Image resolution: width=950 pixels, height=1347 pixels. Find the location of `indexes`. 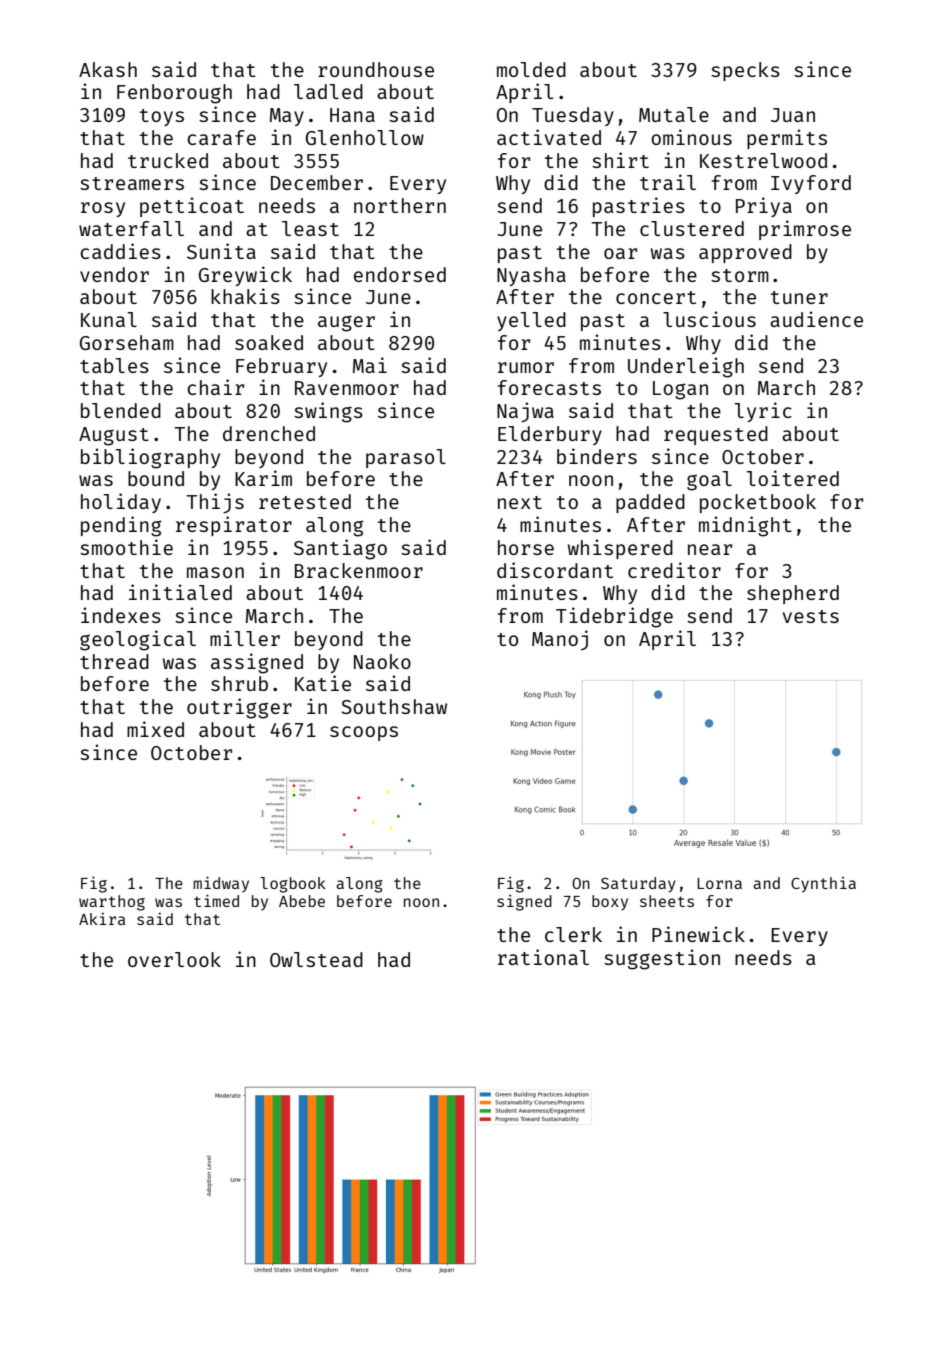

indexes is located at coordinates (121, 615).
